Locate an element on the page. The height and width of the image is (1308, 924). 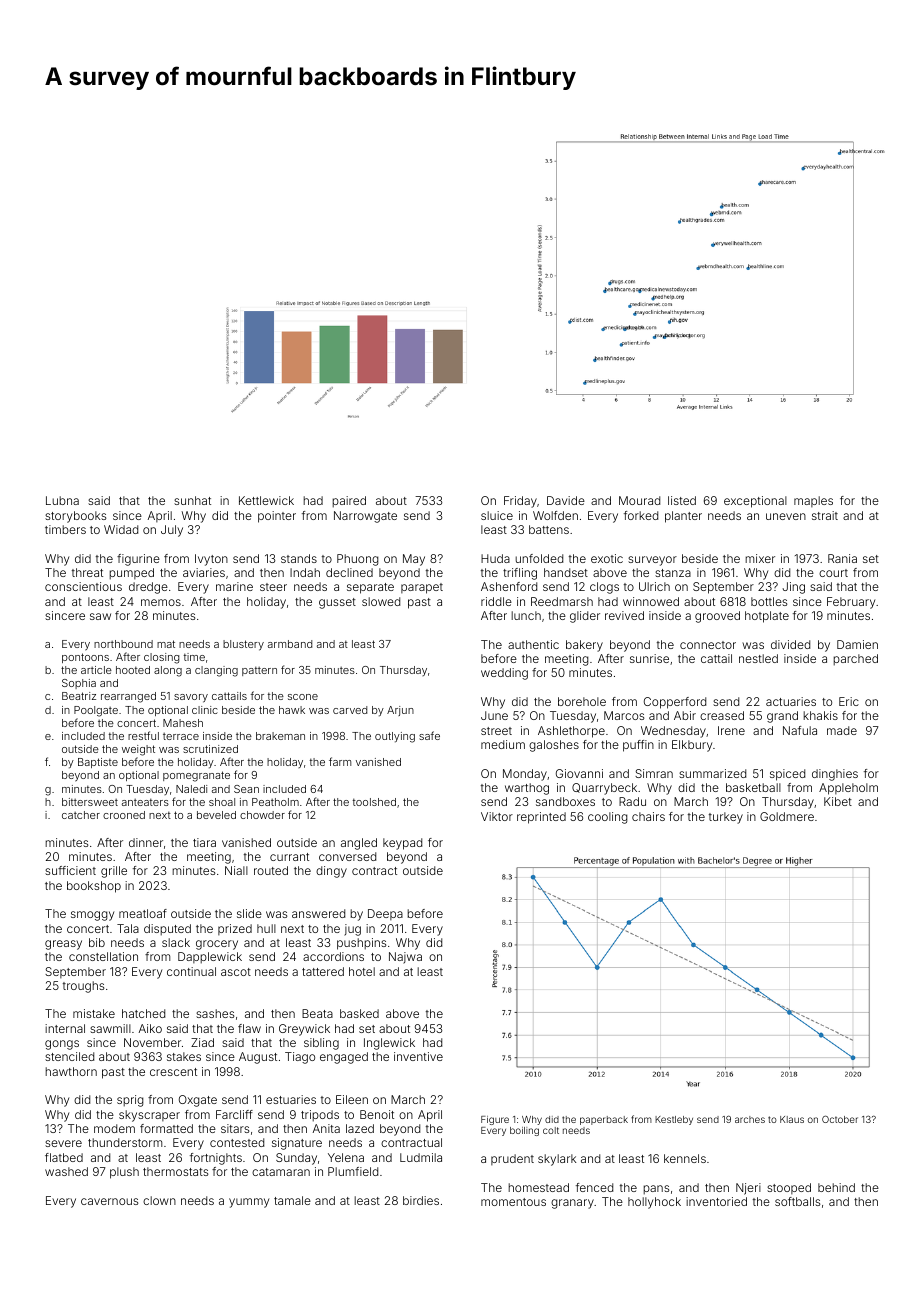
hooted is located at coordinates (133, 670).
